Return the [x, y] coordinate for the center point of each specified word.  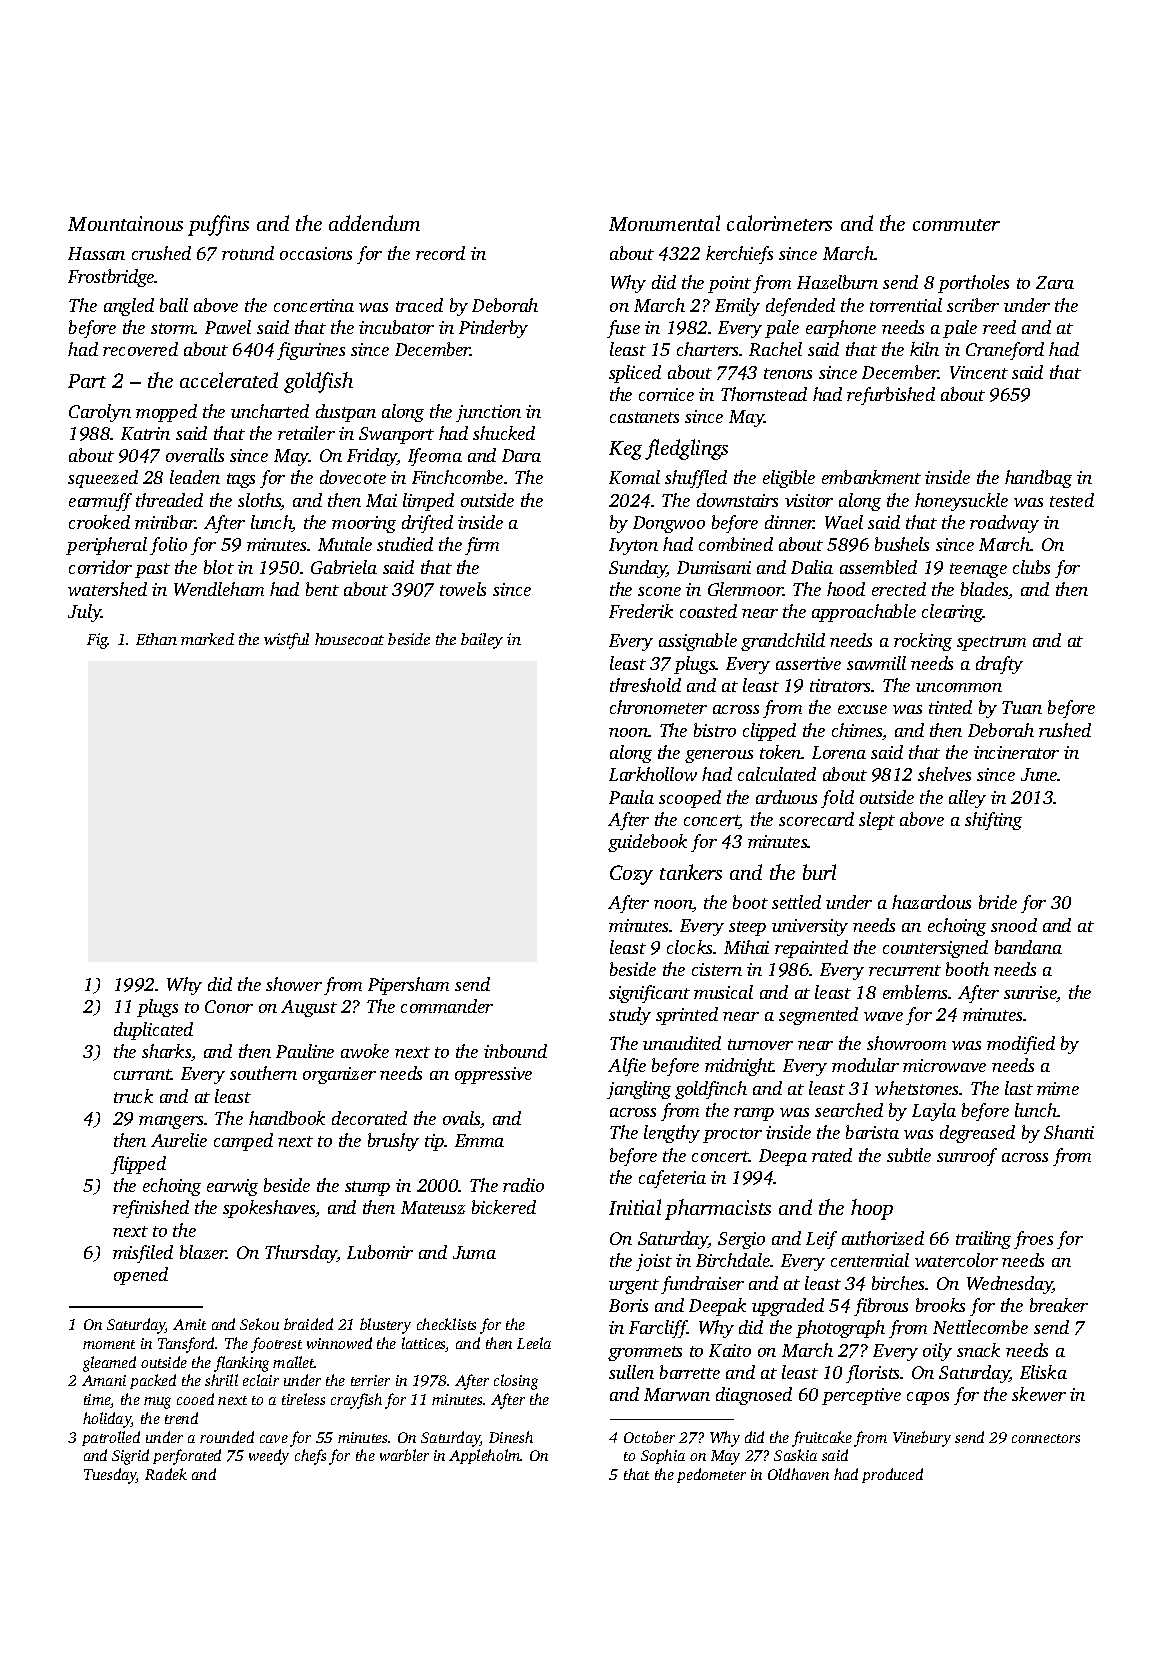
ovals [462, 1119]
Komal [634, 477]
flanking [241, 1364]
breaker [1059, 1305]
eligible [789, 479]
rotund [248, 253]
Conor [229, 1006]
